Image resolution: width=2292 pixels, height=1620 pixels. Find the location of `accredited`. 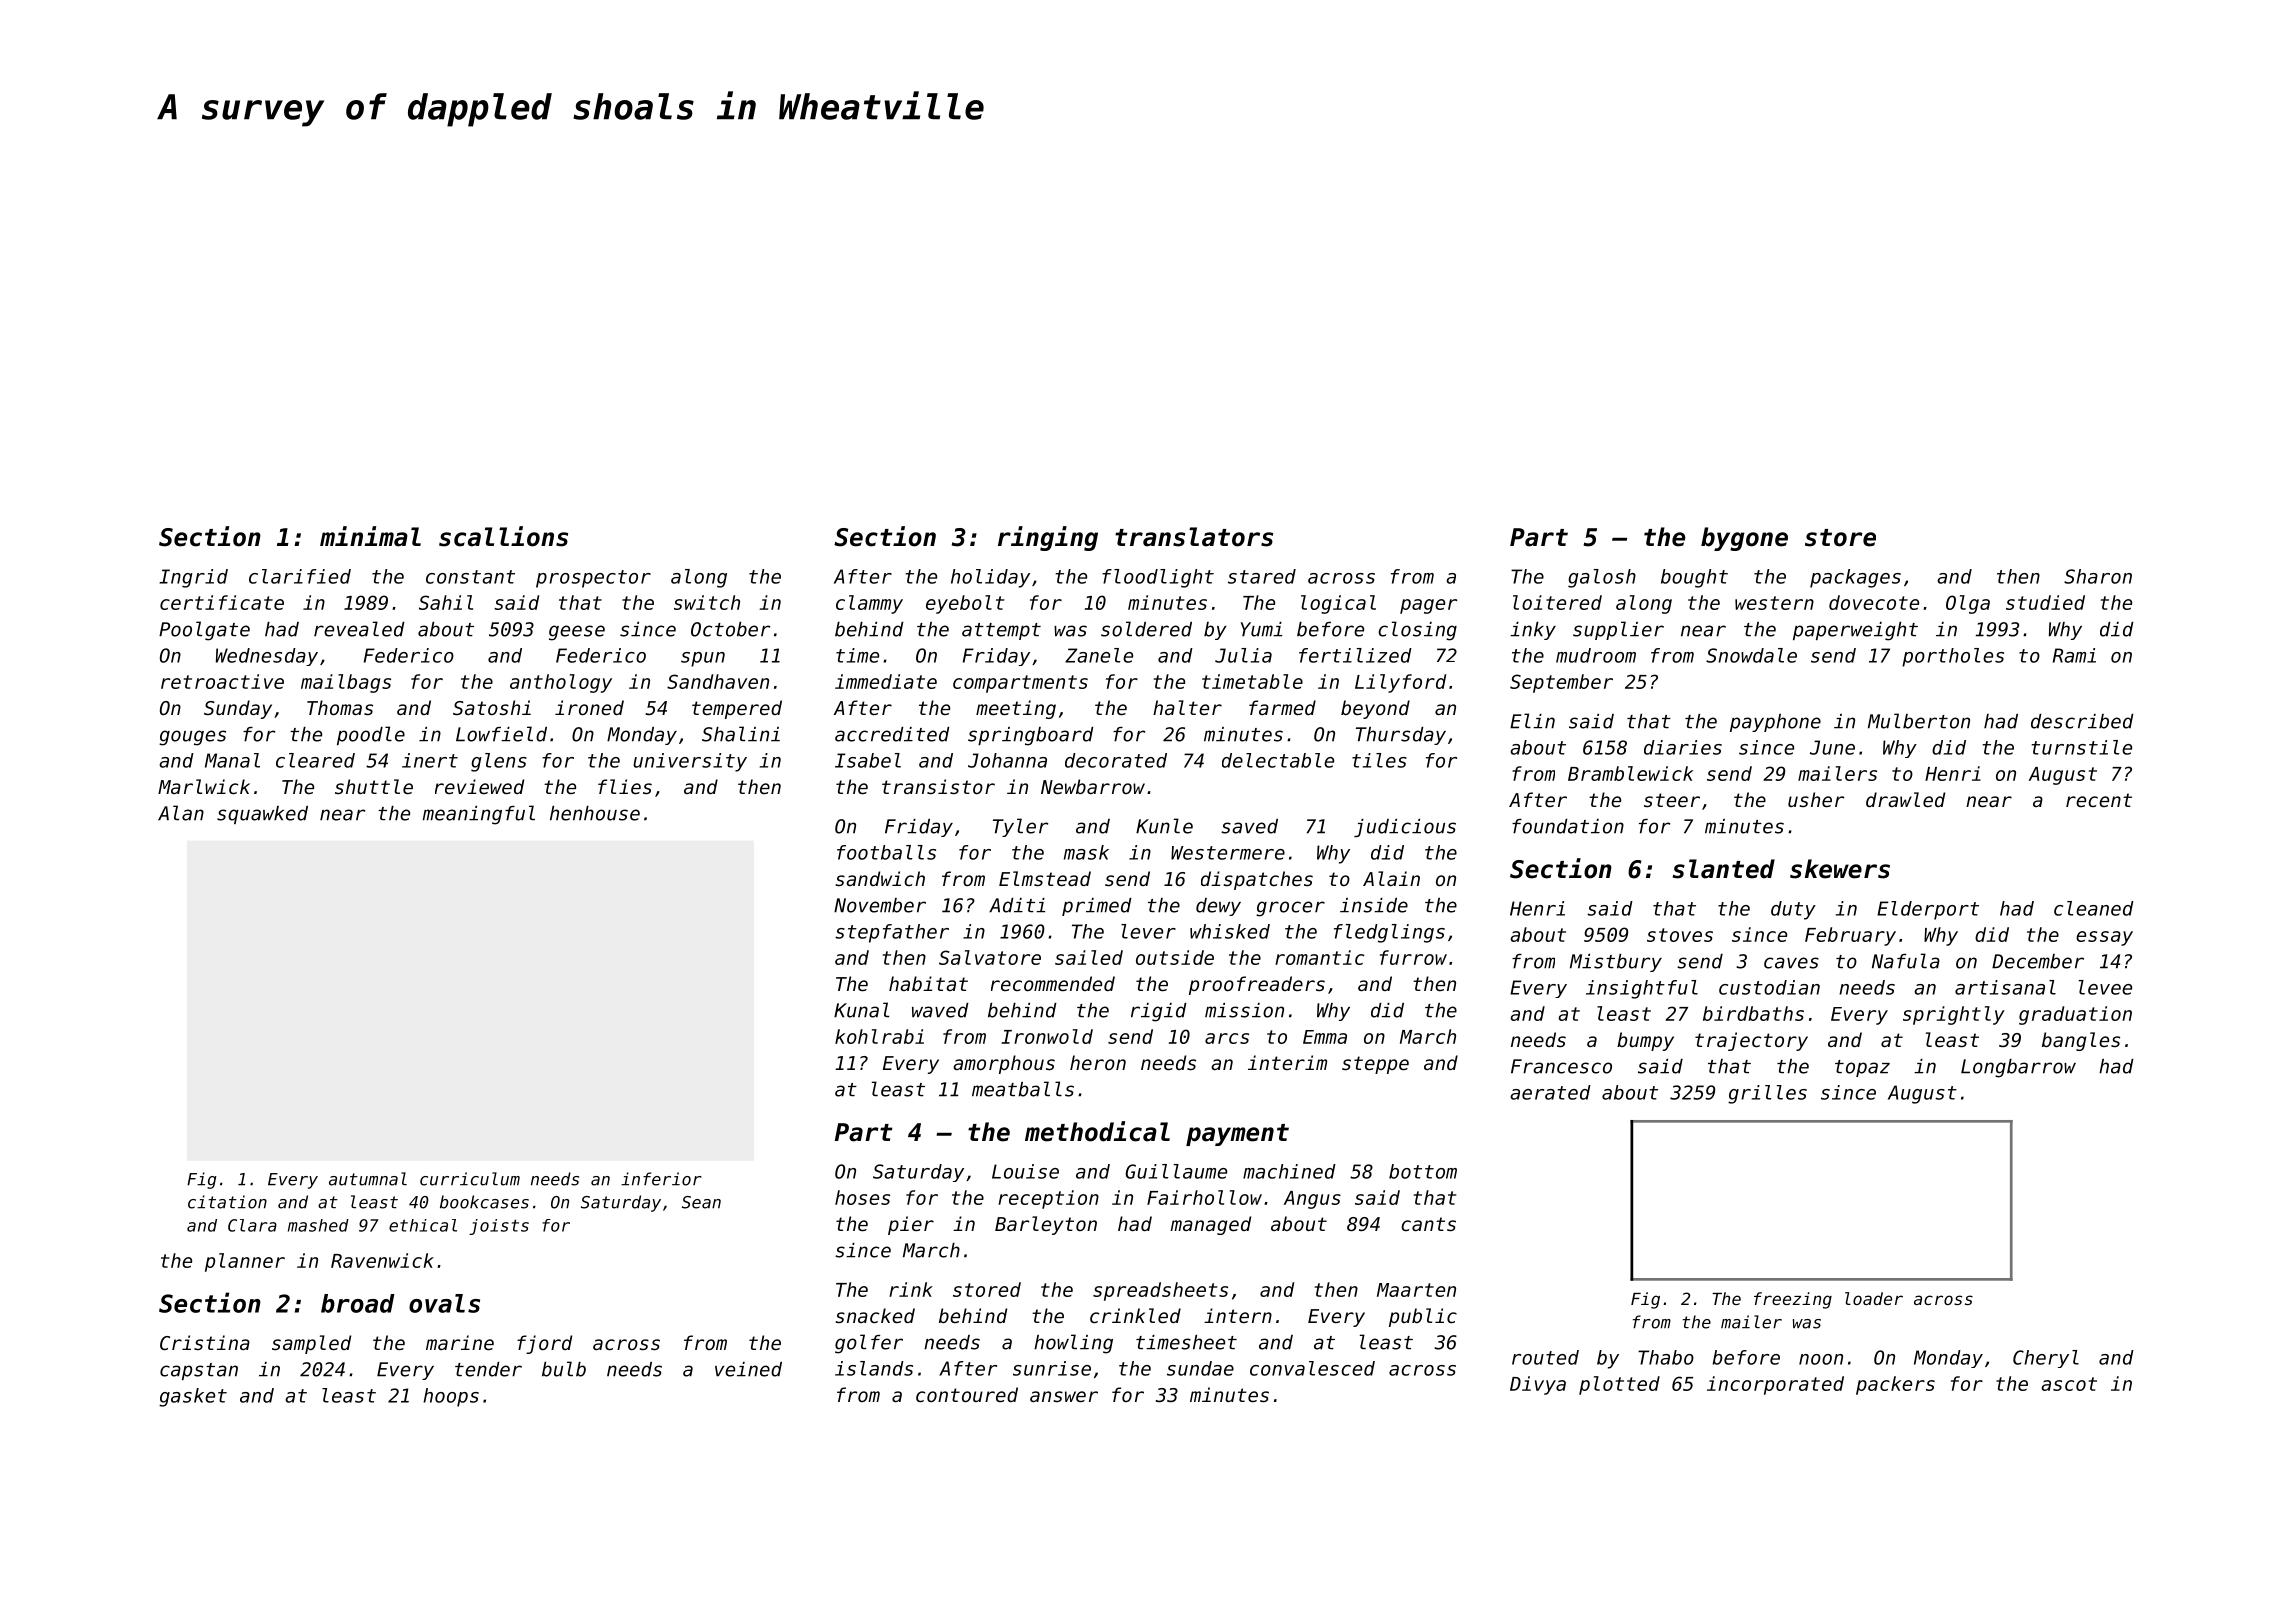

accredited is located at coordinates (892, 734).
